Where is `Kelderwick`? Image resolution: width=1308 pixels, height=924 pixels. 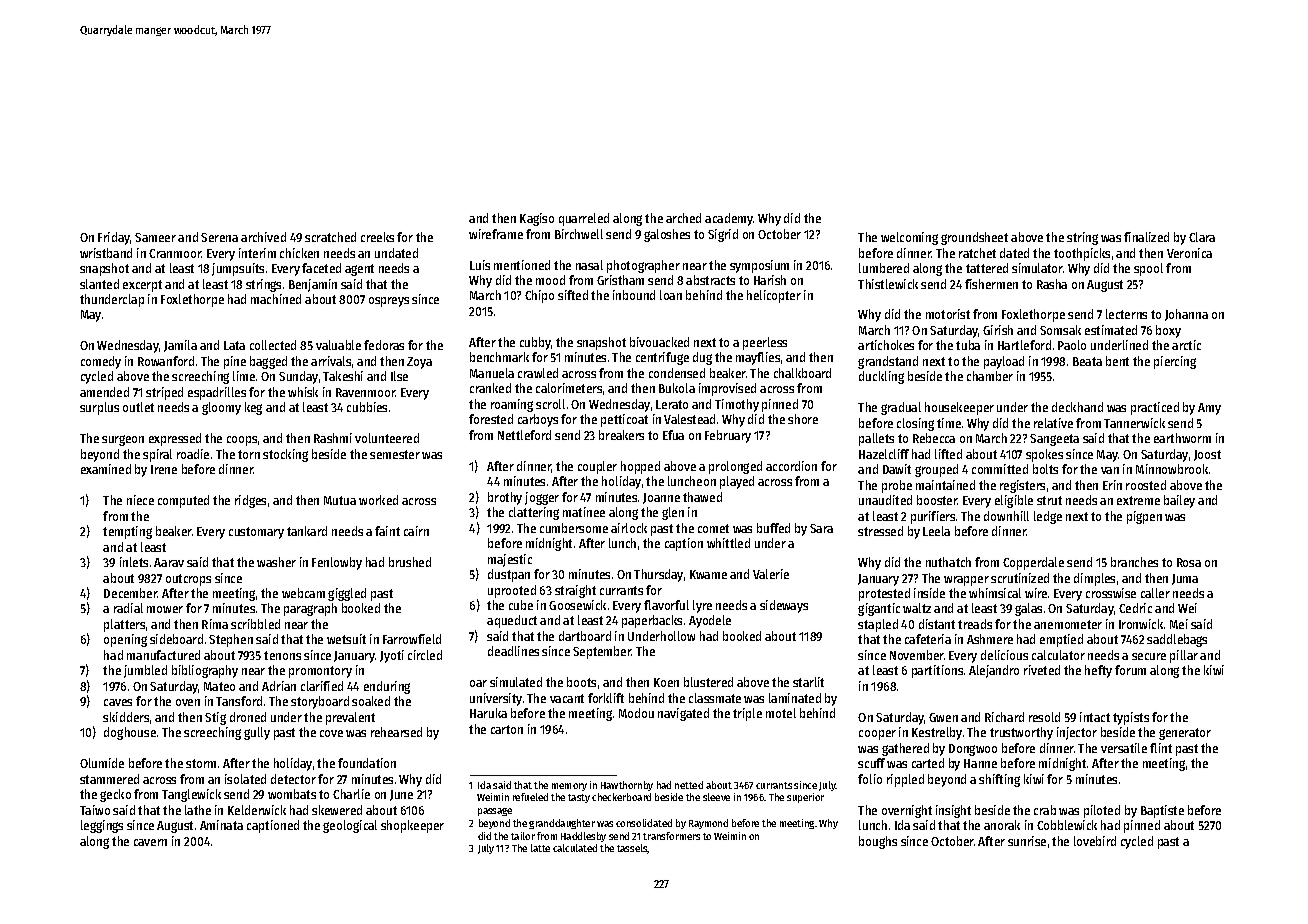
Kelderwick is located at coordinates (257, 810).
